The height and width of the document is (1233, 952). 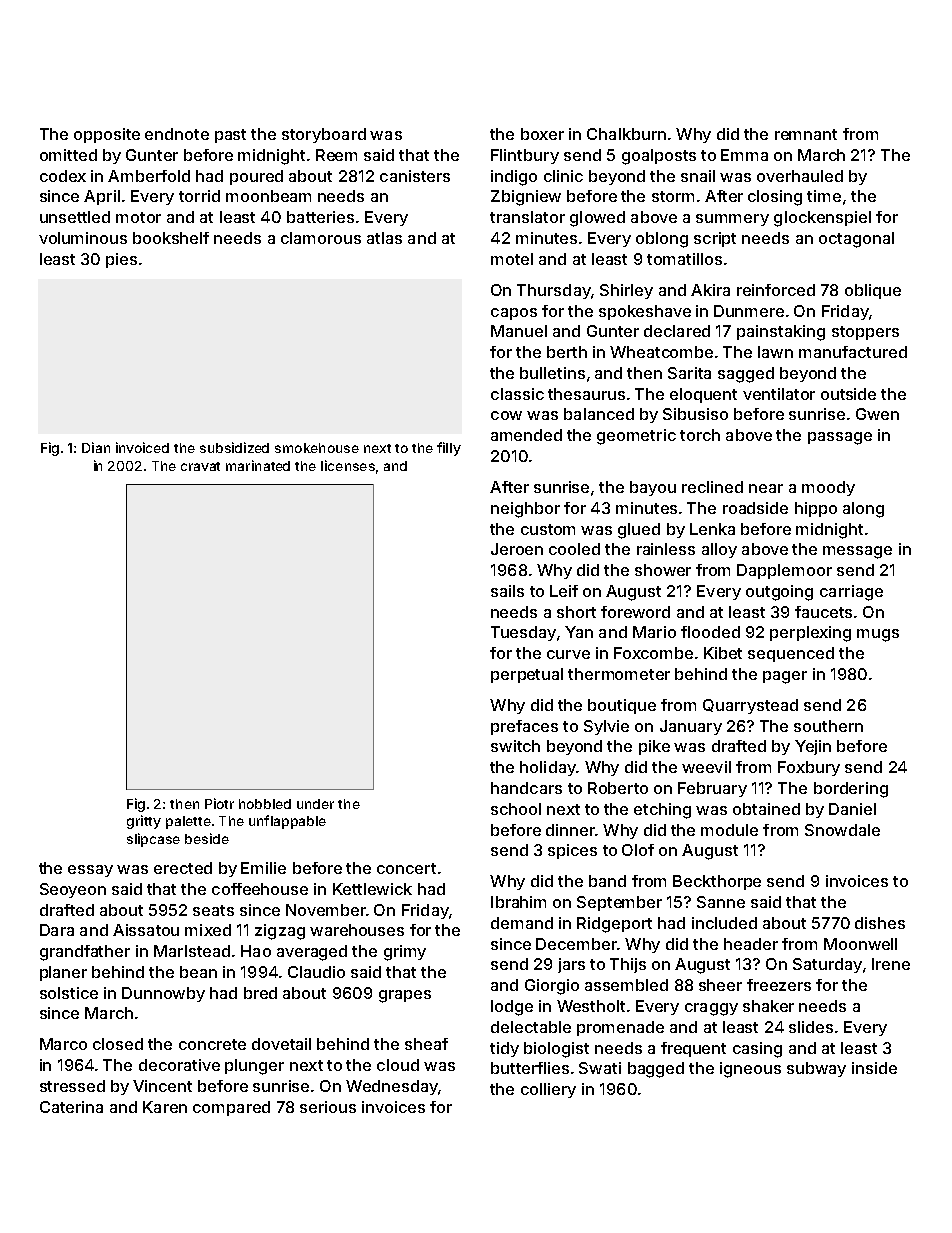 What do you see at coordinates (315, 804) in the document?
I see `under` at bounding box center [315, 804].
